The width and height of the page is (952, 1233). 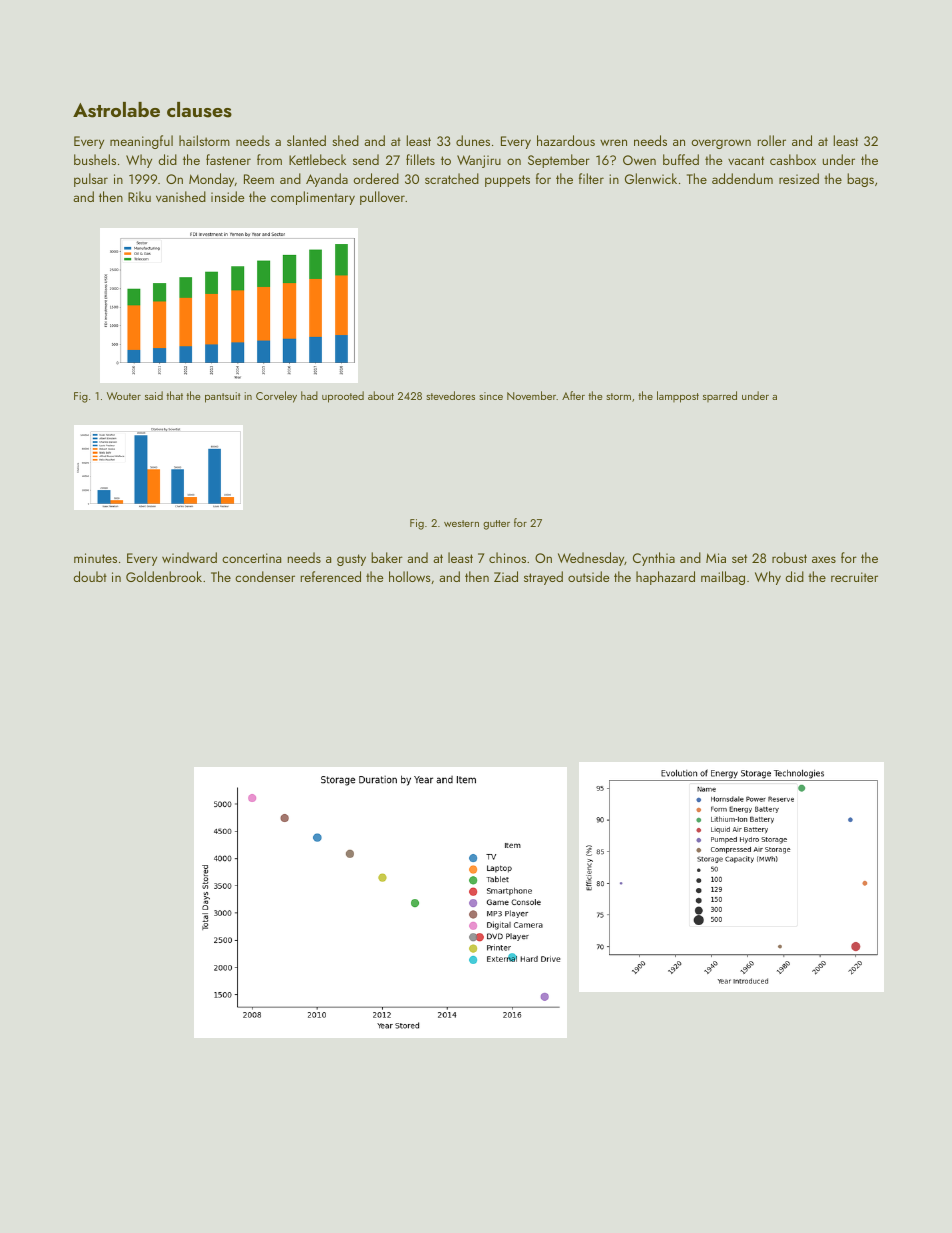 What do you see at coordinates (174, 395) in the page?
I see `that` at bounding box center [174, 395].
